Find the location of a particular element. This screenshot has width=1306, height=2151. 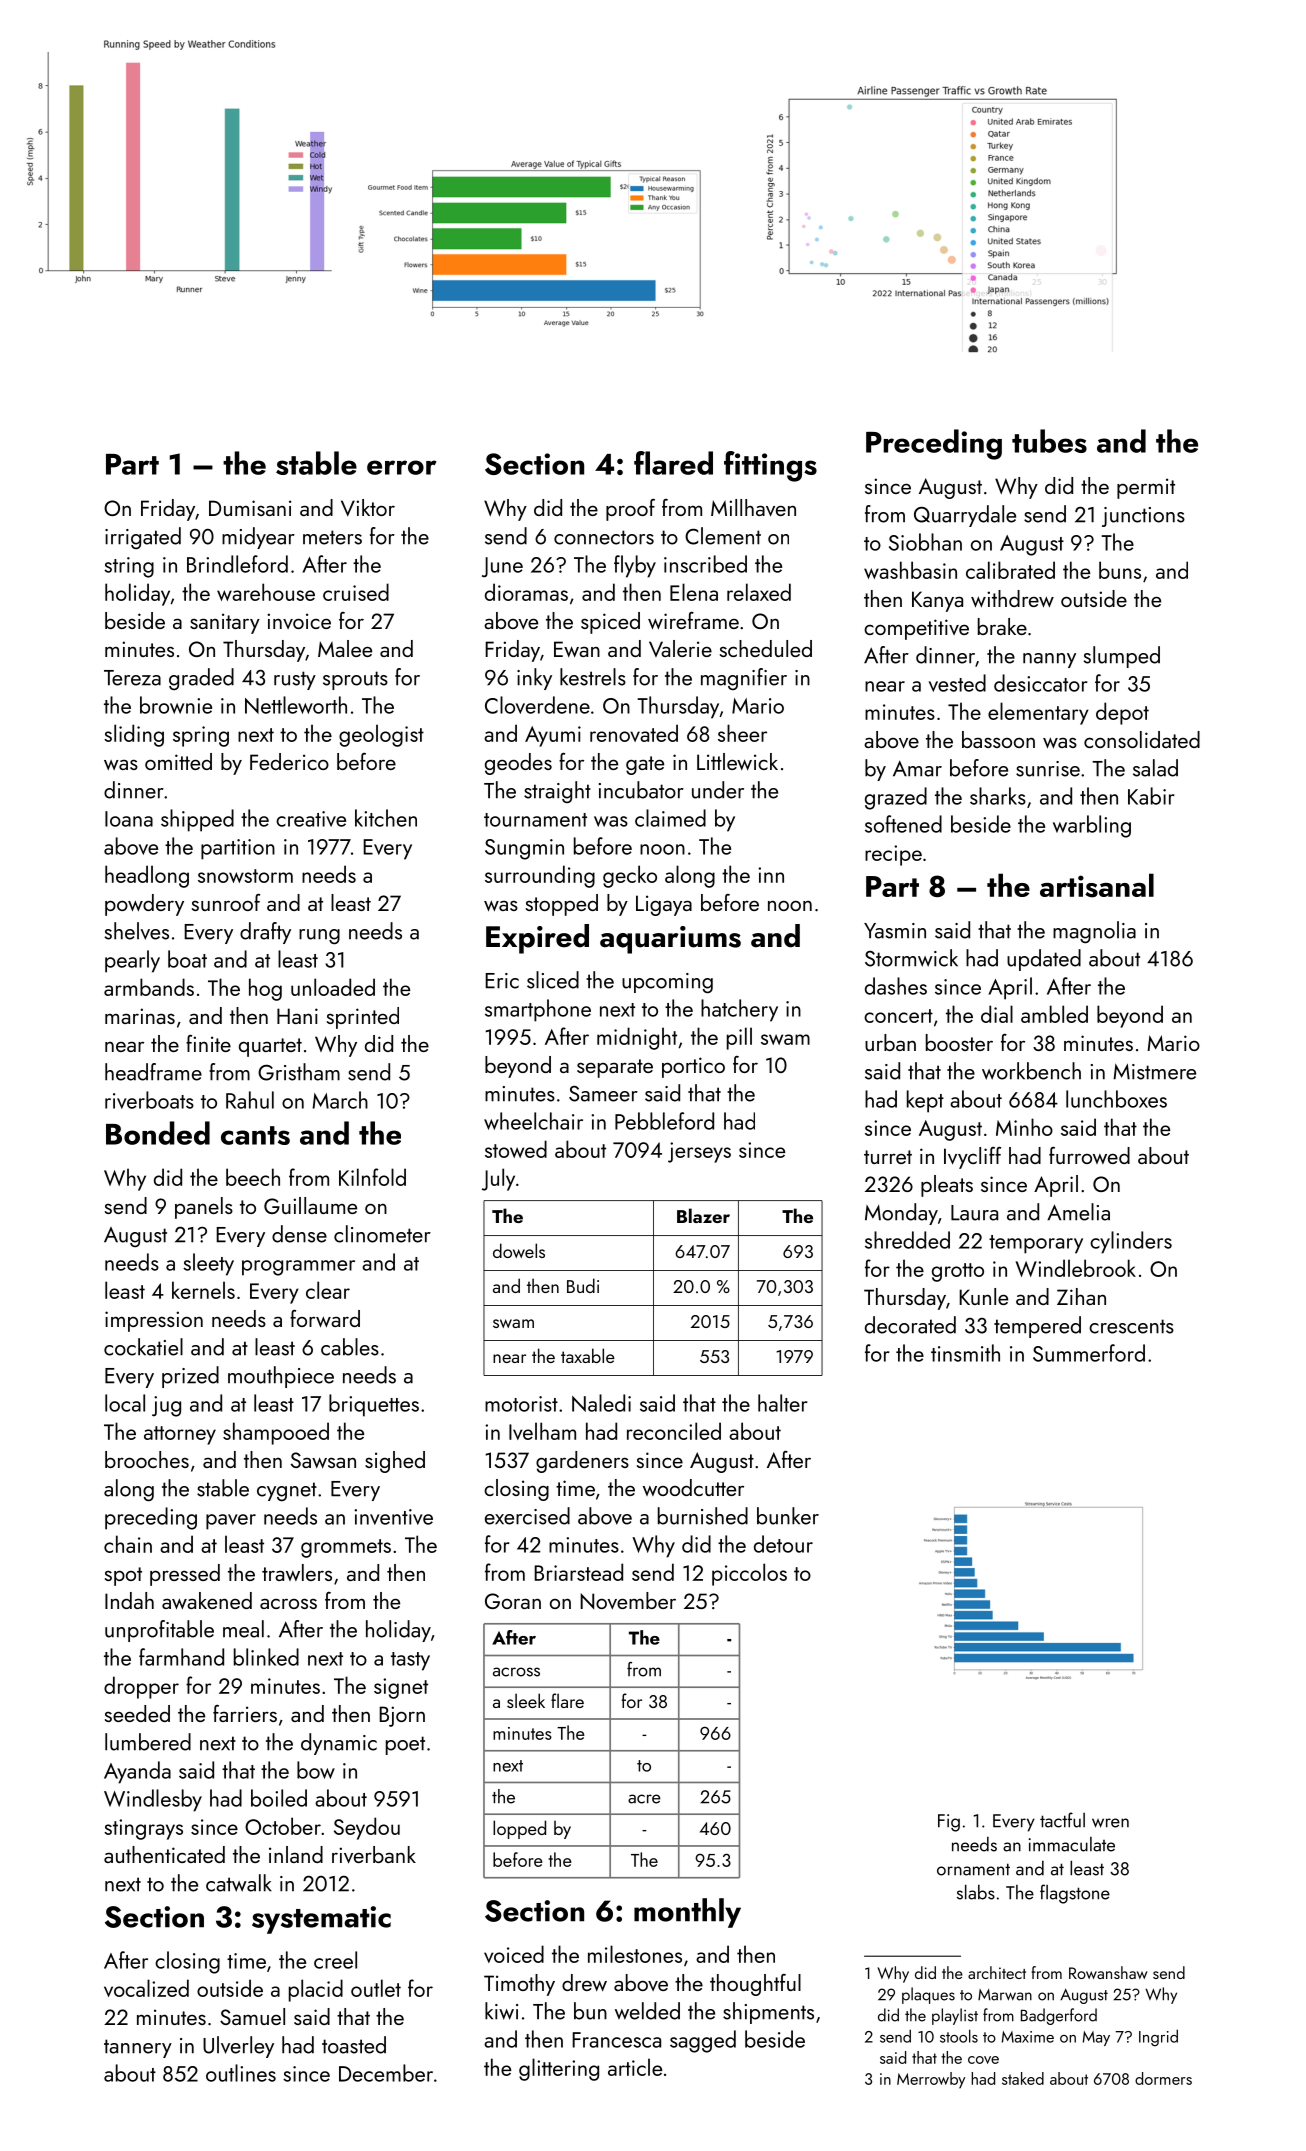

Briarstead is located at coordinates (578, 1572).
